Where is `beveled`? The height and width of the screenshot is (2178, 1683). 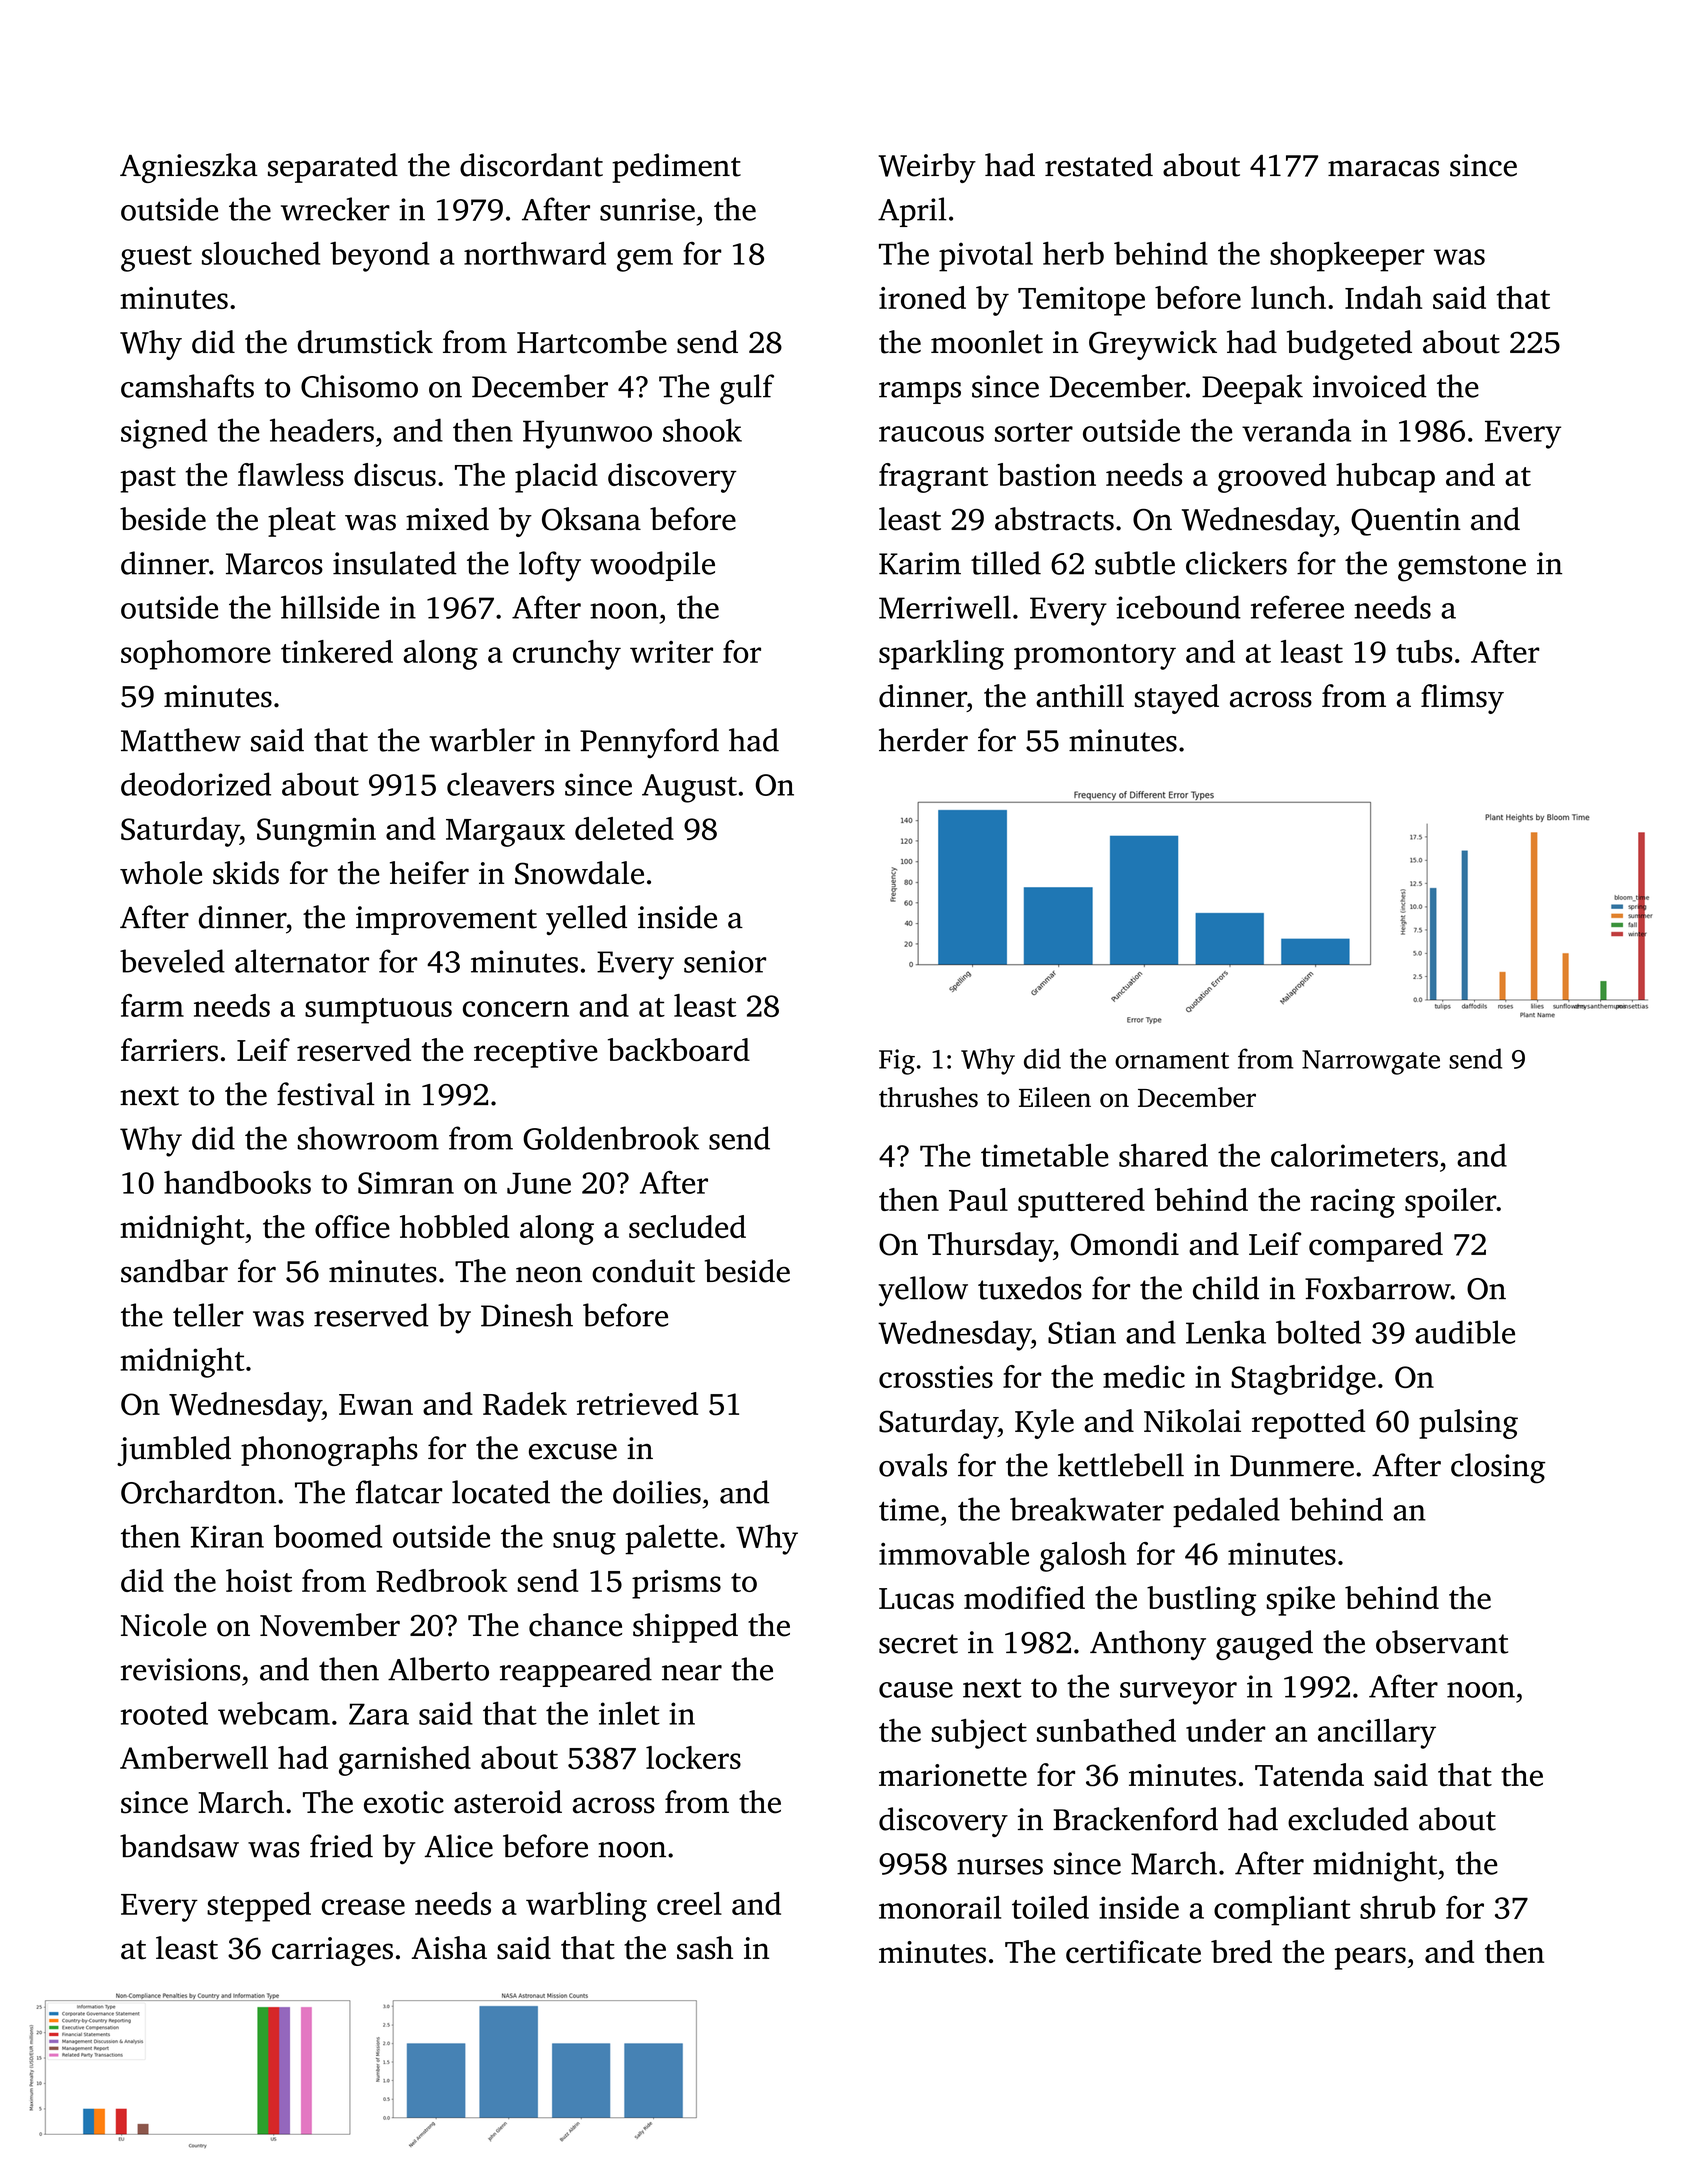
beveled is located at coordinates (172, 961).
